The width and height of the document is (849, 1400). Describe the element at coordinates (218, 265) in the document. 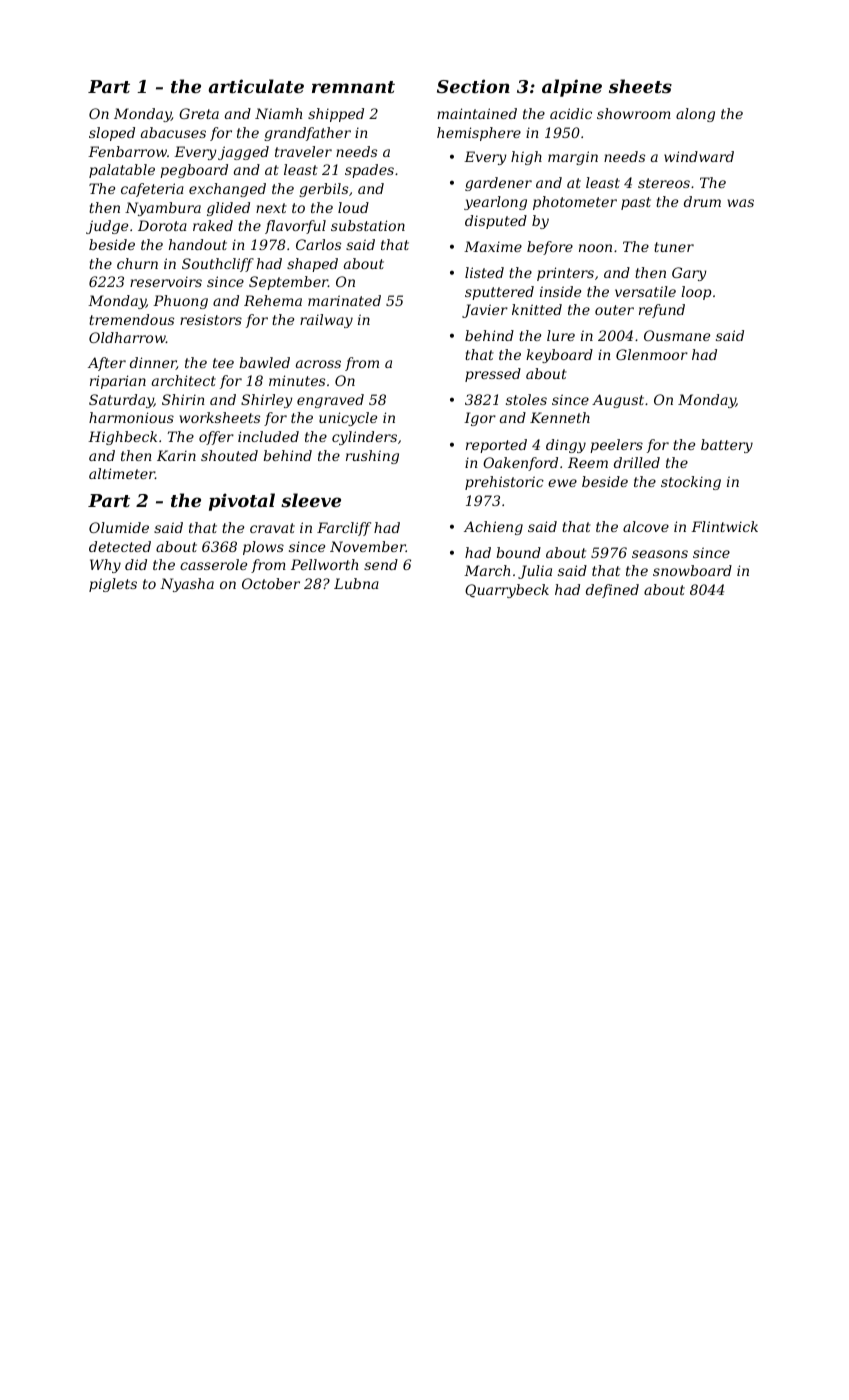

I see `Southcliff` at that location.
